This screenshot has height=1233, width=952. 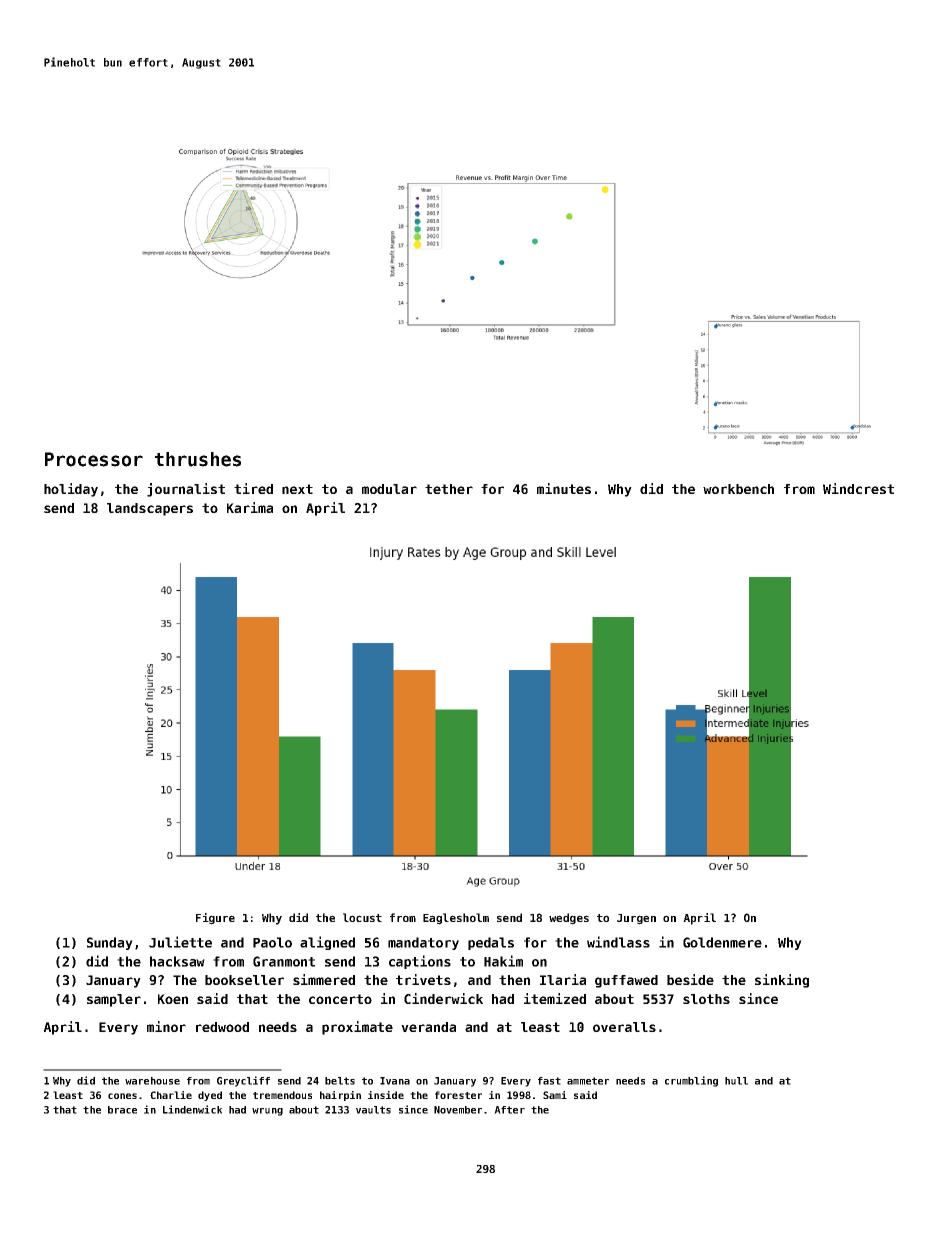 What do you see at coordinates (449, 489) in the screenshot?
I see `tether` at bounding box center [449, 489].
